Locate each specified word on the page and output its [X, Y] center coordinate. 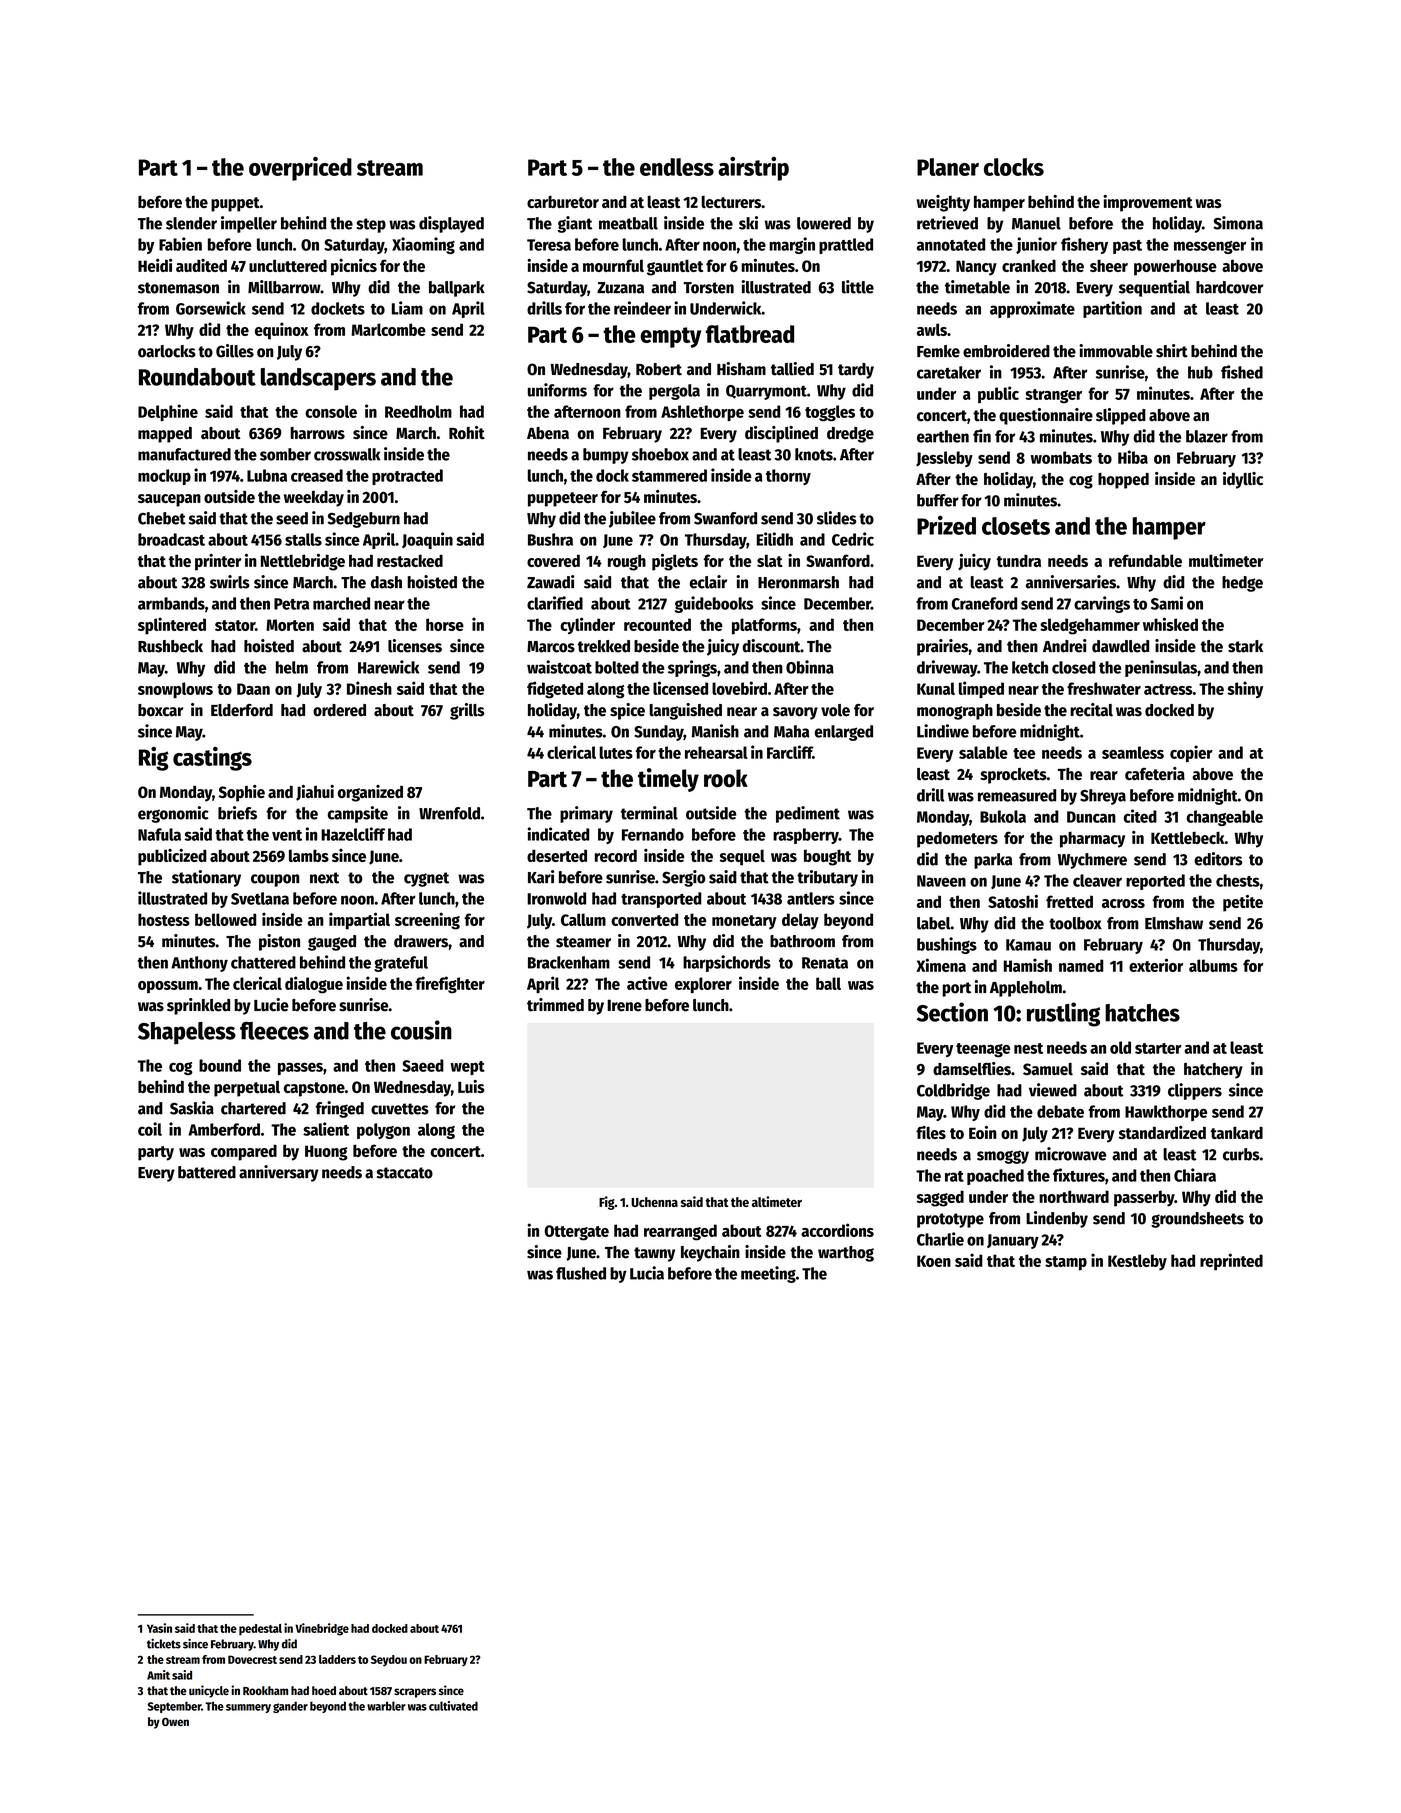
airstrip [753, 169]
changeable [1224, 818]
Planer [948, 167]
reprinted [1231, 1262]
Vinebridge [322, 1629]
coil [150, 1129]
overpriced [300, 169]
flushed [581, 1273]
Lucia [647, 1273]
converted [644, 919]
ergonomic [173, 814]
